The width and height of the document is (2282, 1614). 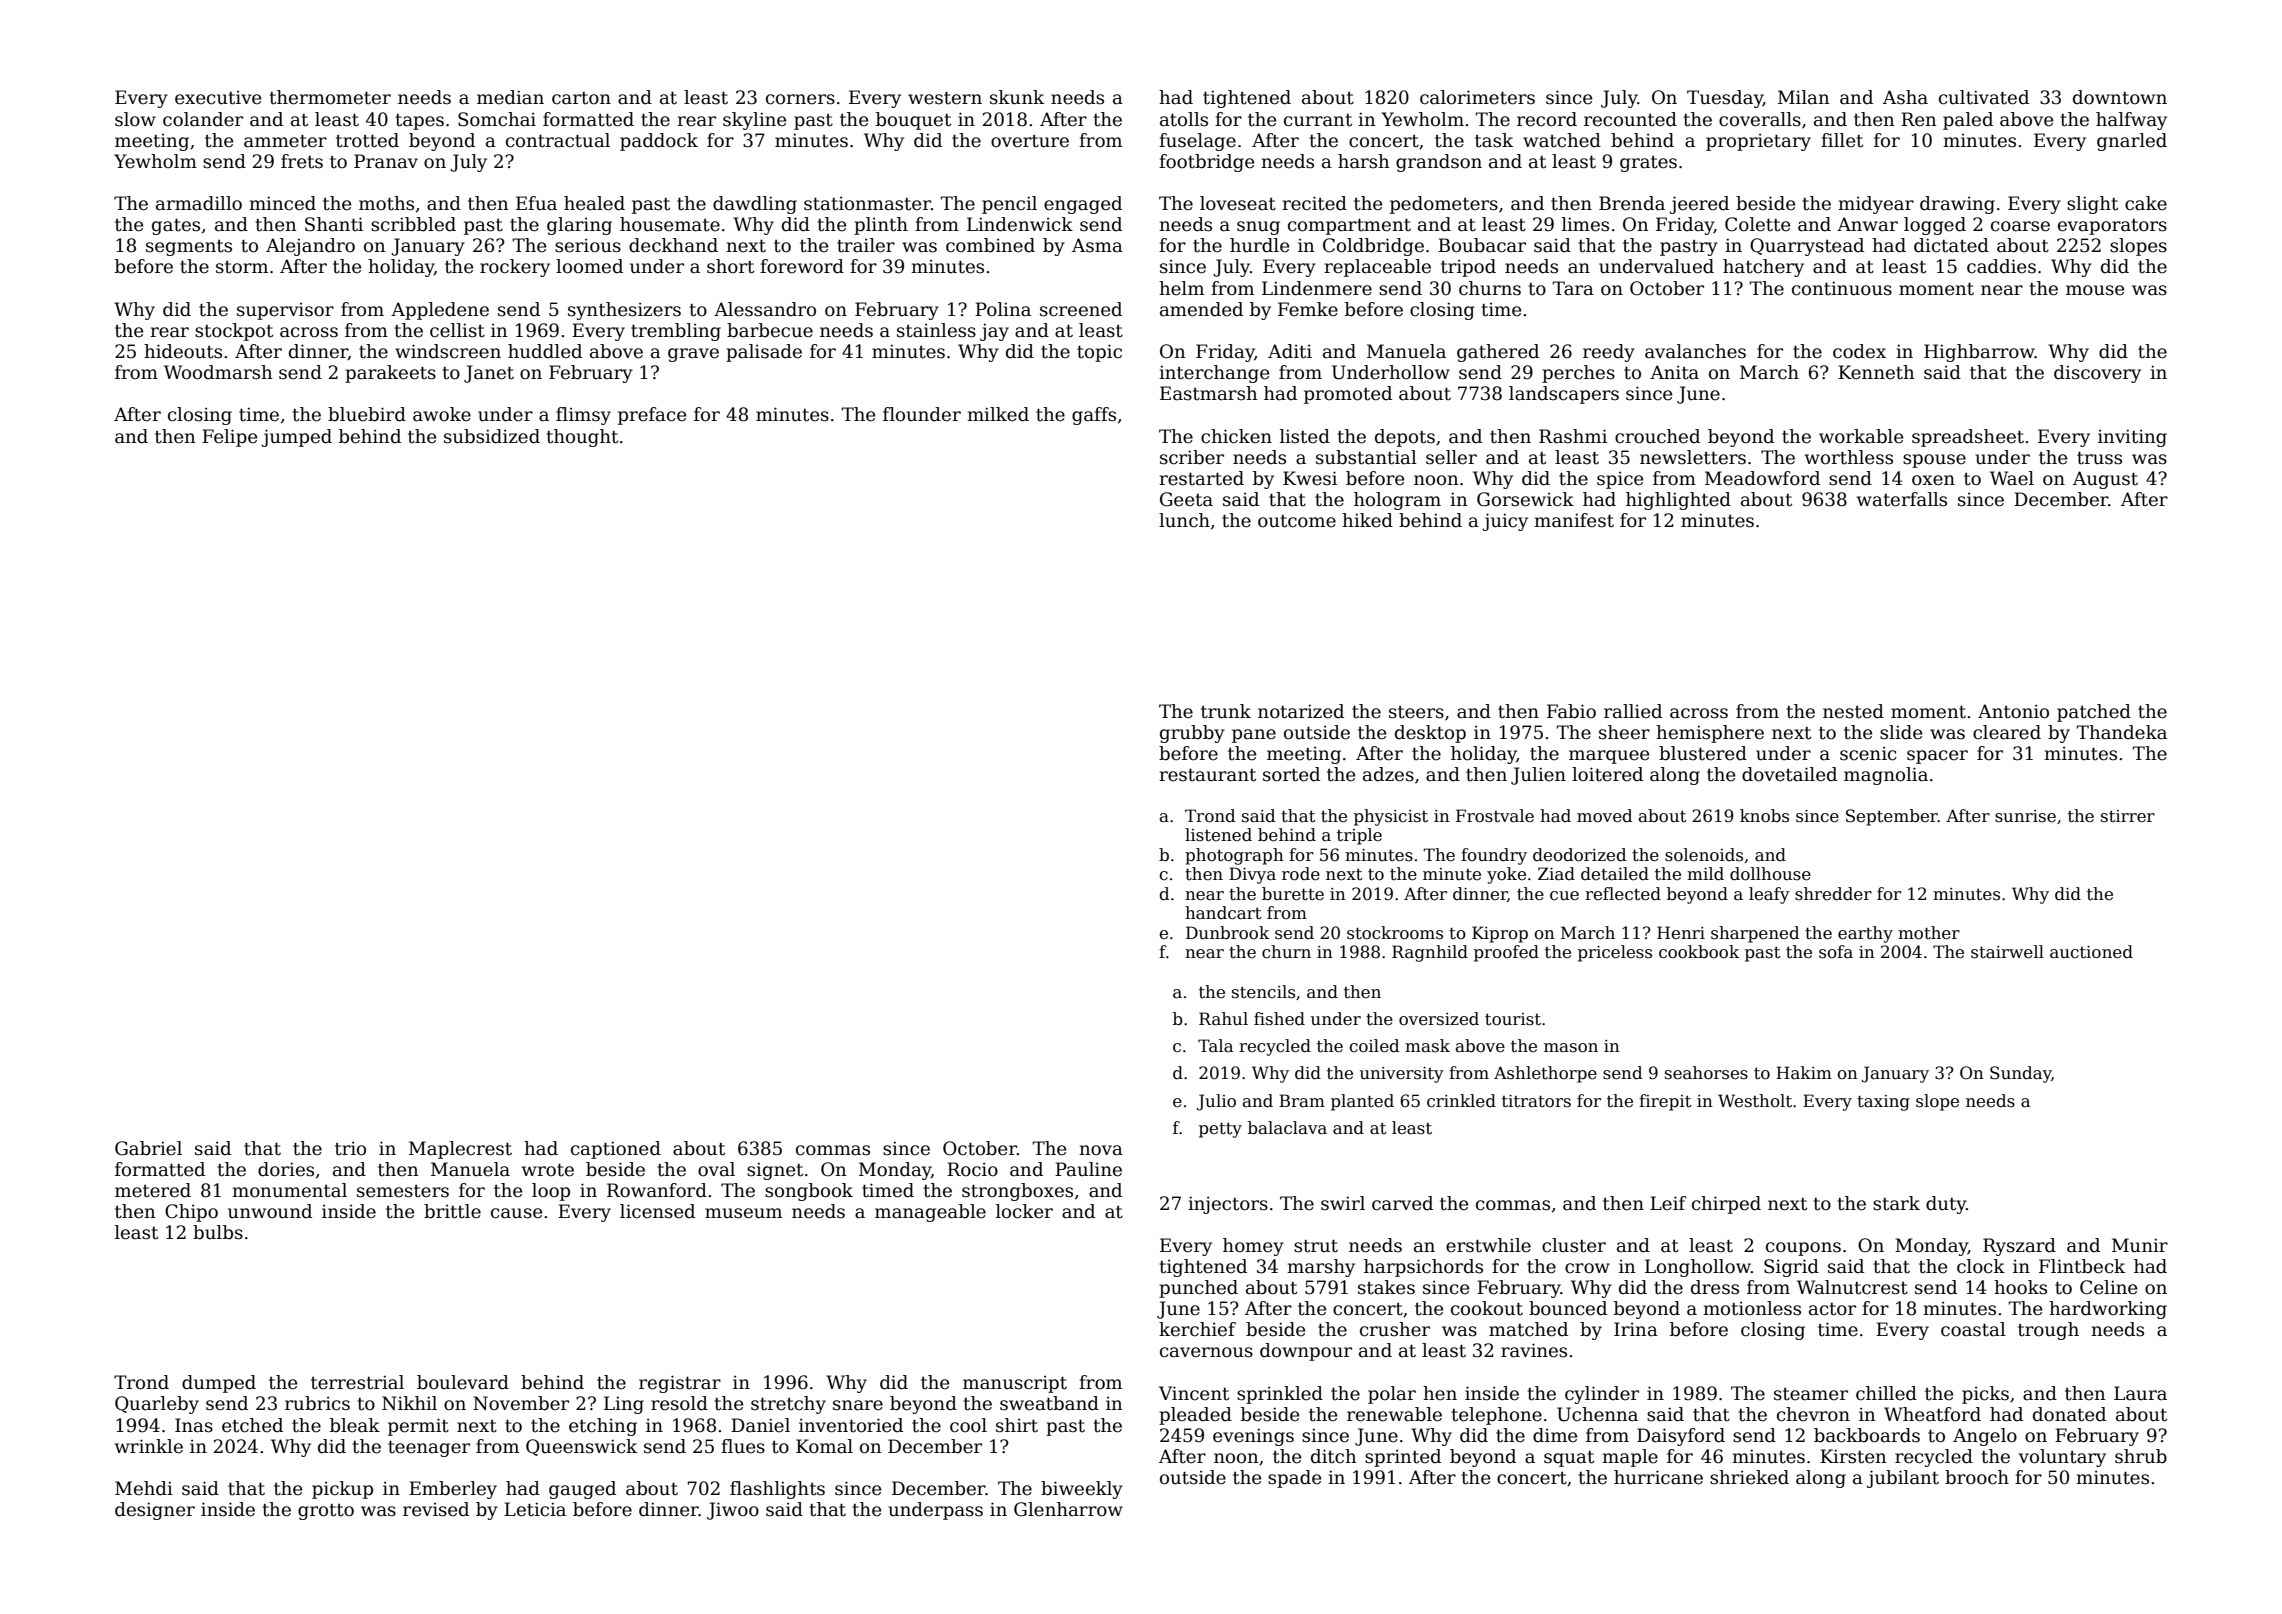 What do you see at coordinates (1804, 97) in the document?
I see `Milan` at bounding box center [1804, 97].
